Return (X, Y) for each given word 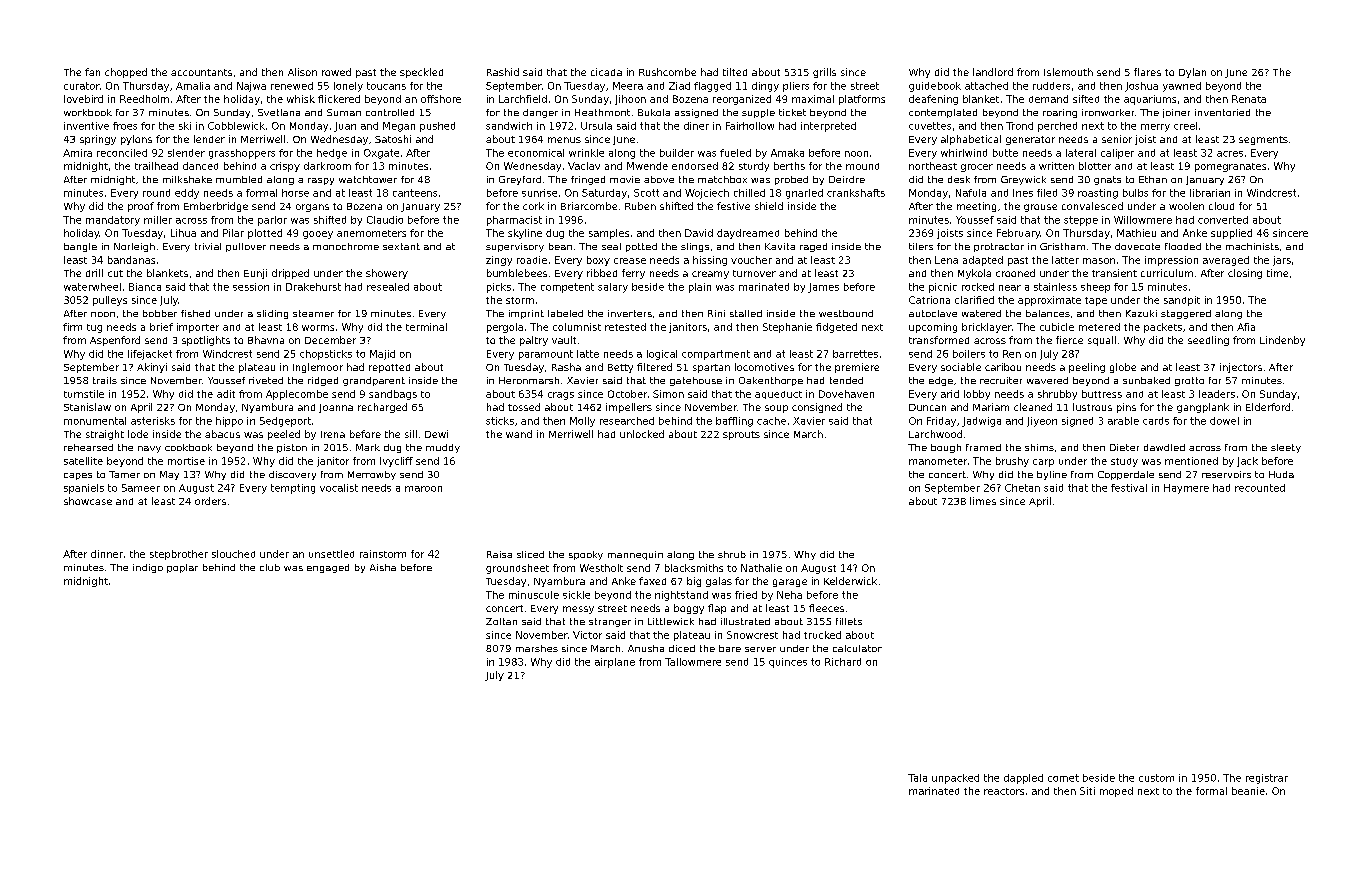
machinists (1252, 246)
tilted (735, 72)
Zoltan (501, 621)
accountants (201, 72)
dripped (290, 274)
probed (791, 180)
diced (682, 648)
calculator (857, 648)
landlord (993, 72)
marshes (537, 648)
